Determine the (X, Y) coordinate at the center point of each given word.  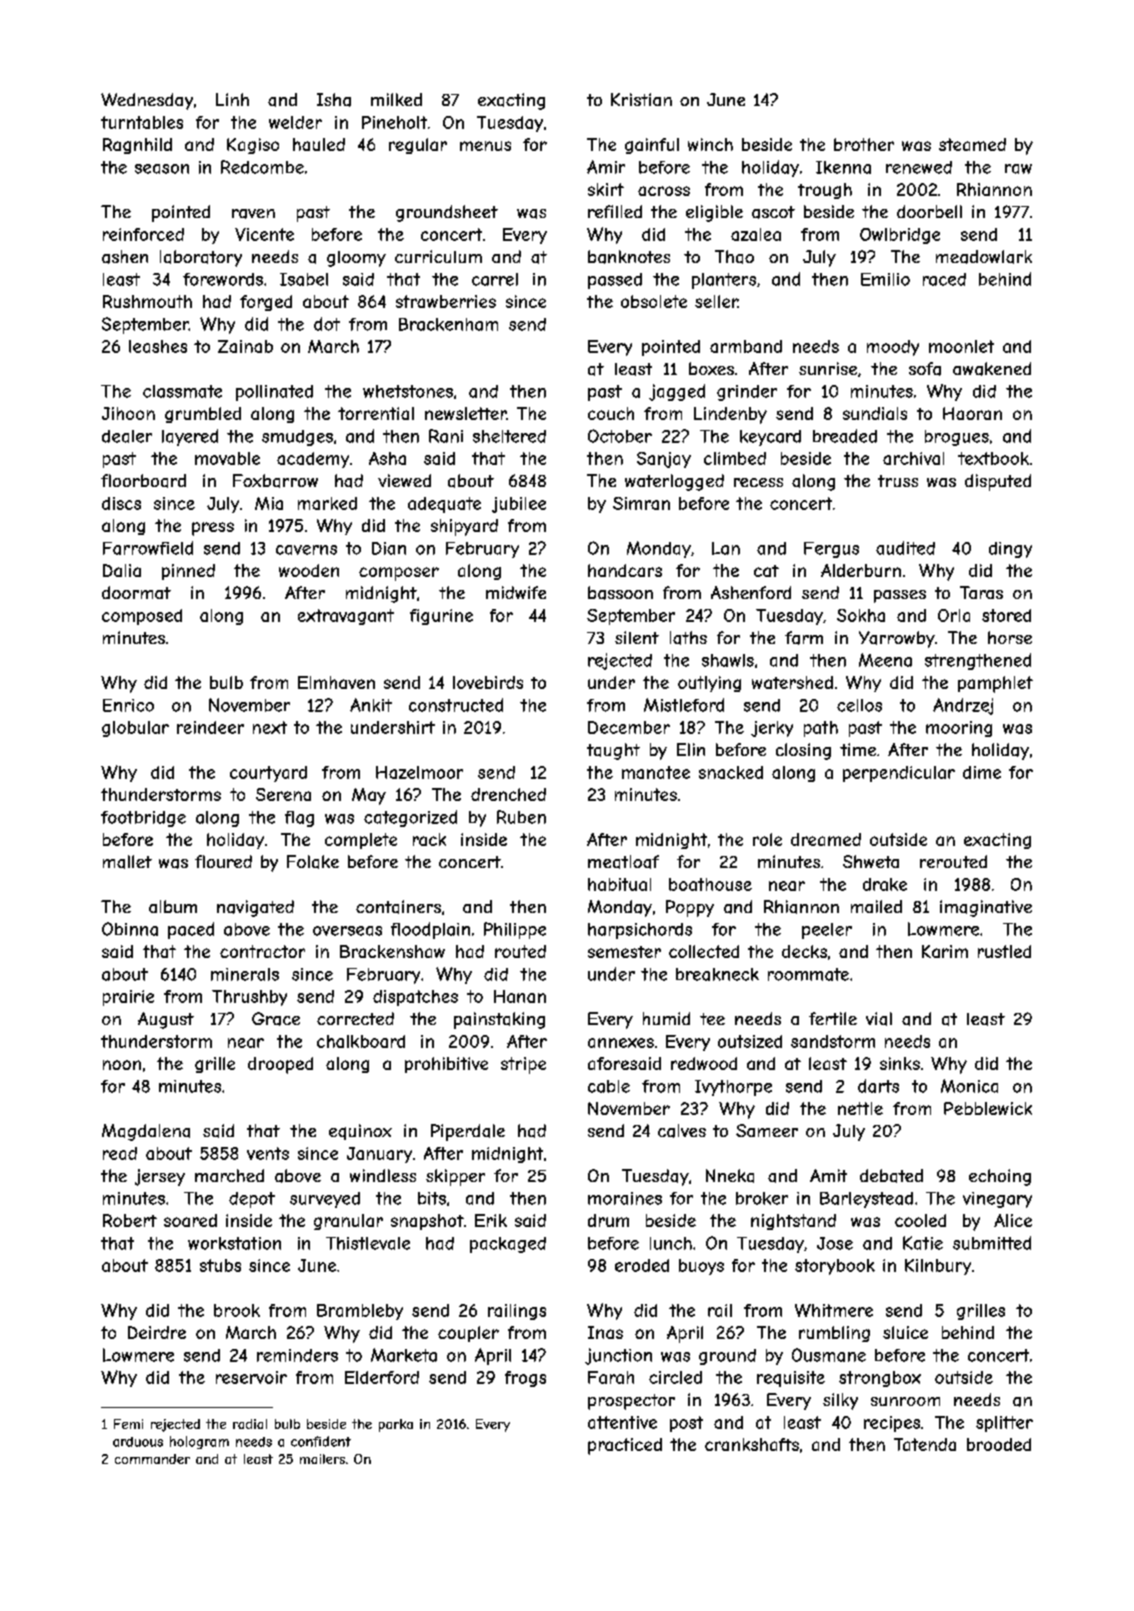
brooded (999, 1444)
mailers (322, 1459)
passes (900, 596)
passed (615, 281)
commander (152, 1459)
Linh (232, 99)
